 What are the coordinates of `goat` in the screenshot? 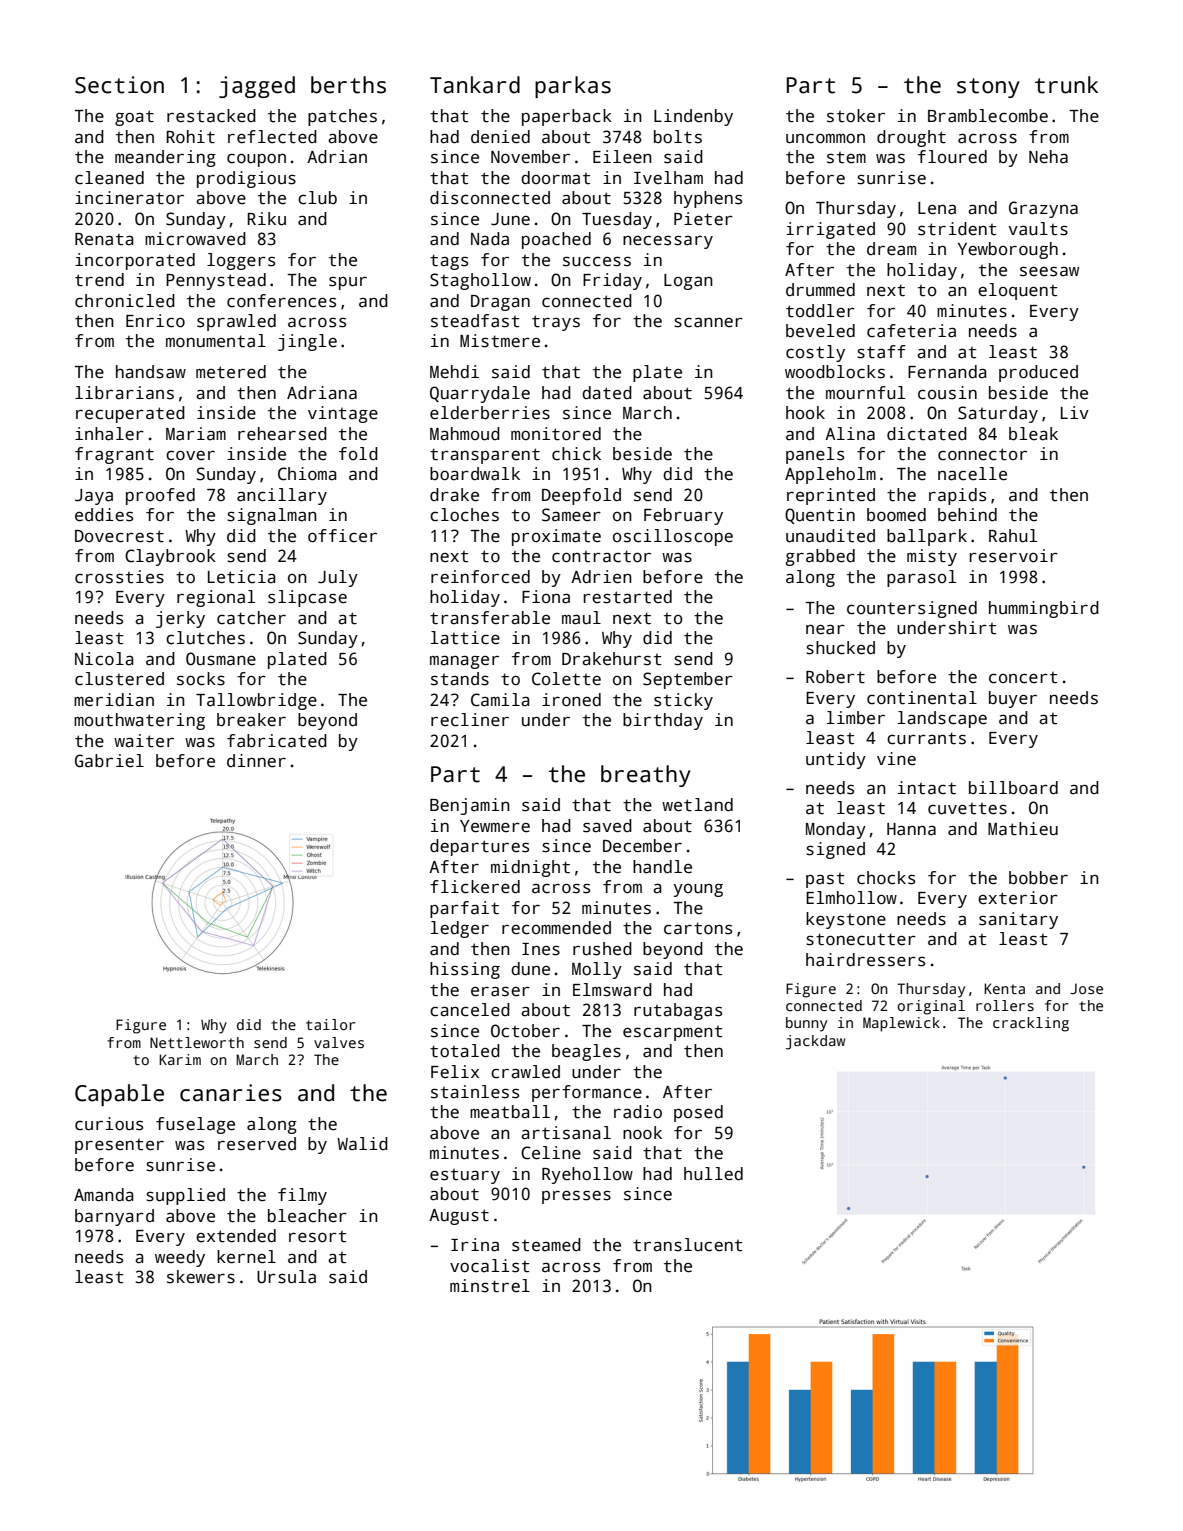 It's located at (134, 118).
